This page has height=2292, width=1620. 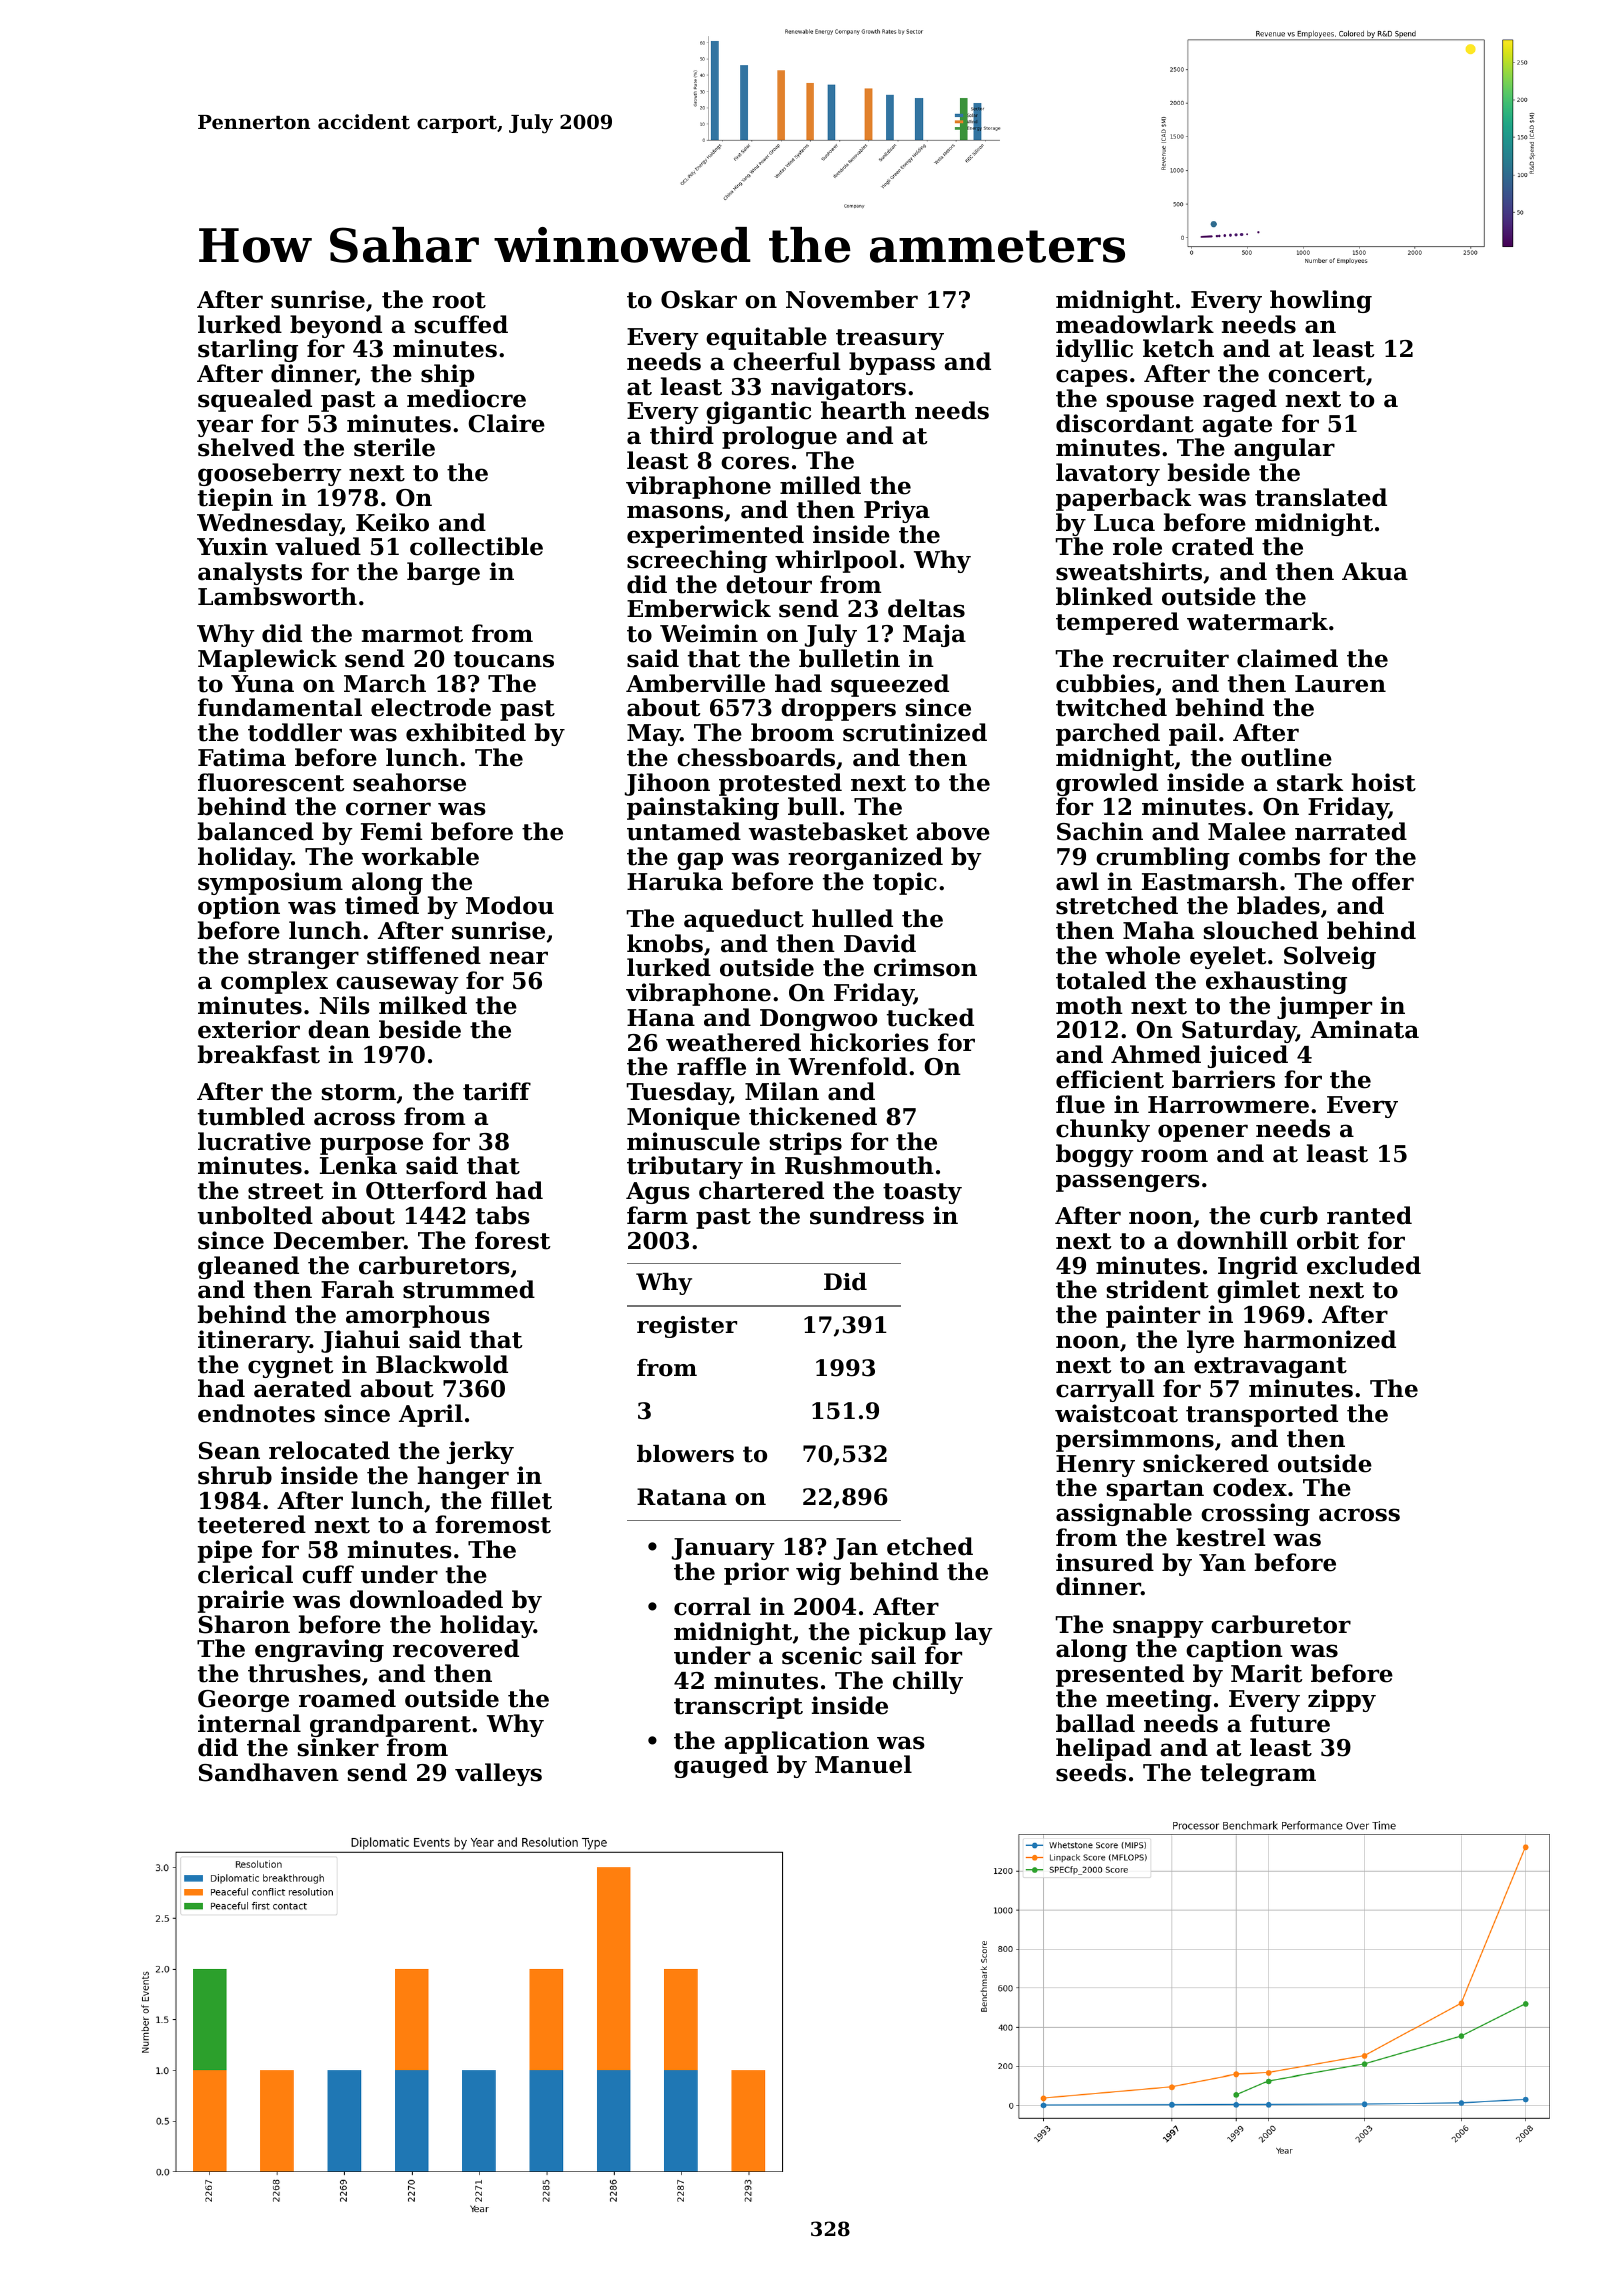 What do you see at coordinates (1258, 1774) in the page?
I see `telegram` at bounding box center [1258, 1774].
